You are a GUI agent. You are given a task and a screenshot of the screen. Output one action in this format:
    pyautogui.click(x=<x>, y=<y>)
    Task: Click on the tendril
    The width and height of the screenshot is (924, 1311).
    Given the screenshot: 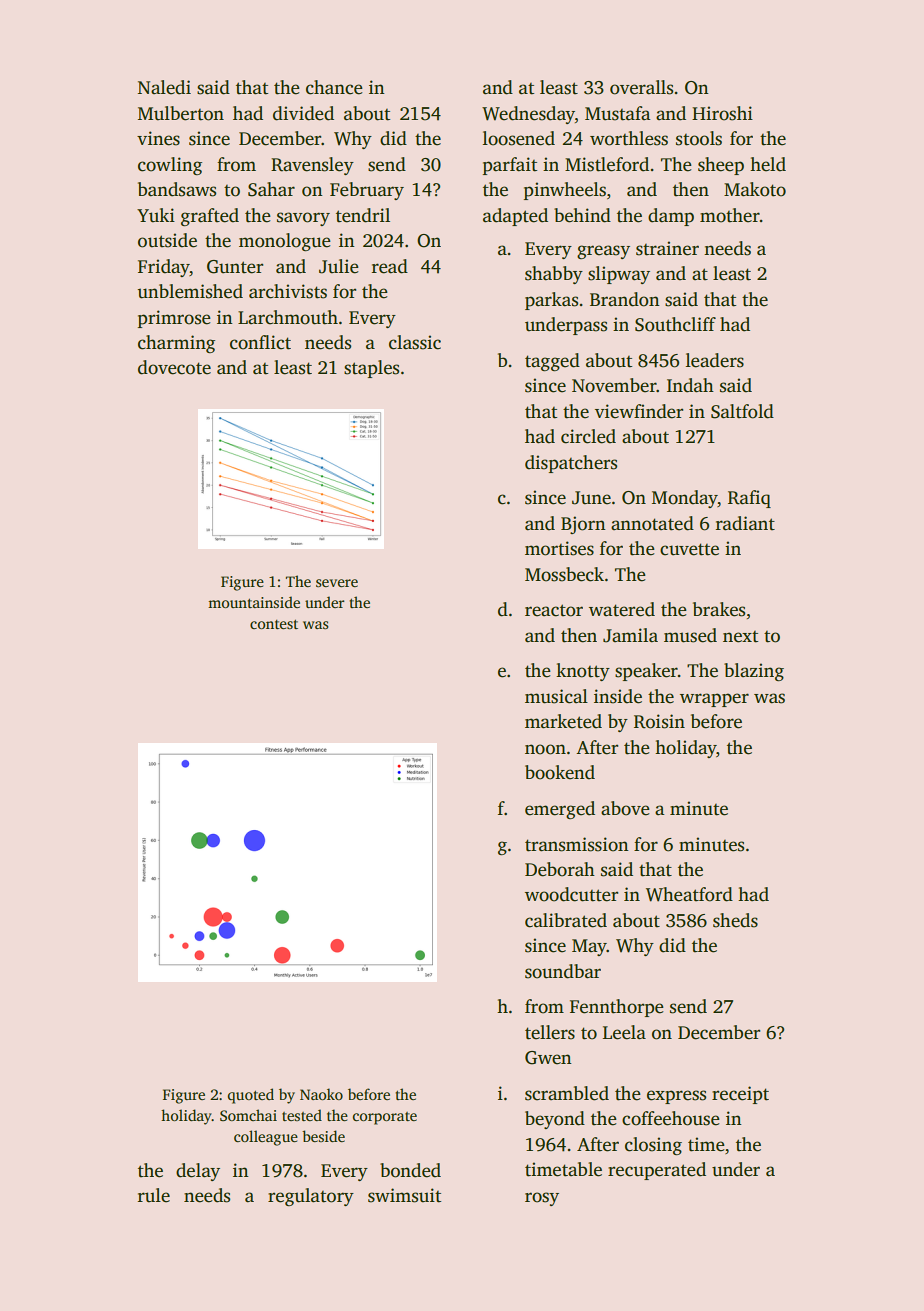 What is the action you would take?
    pyautogui.click(x=363, y=215)
